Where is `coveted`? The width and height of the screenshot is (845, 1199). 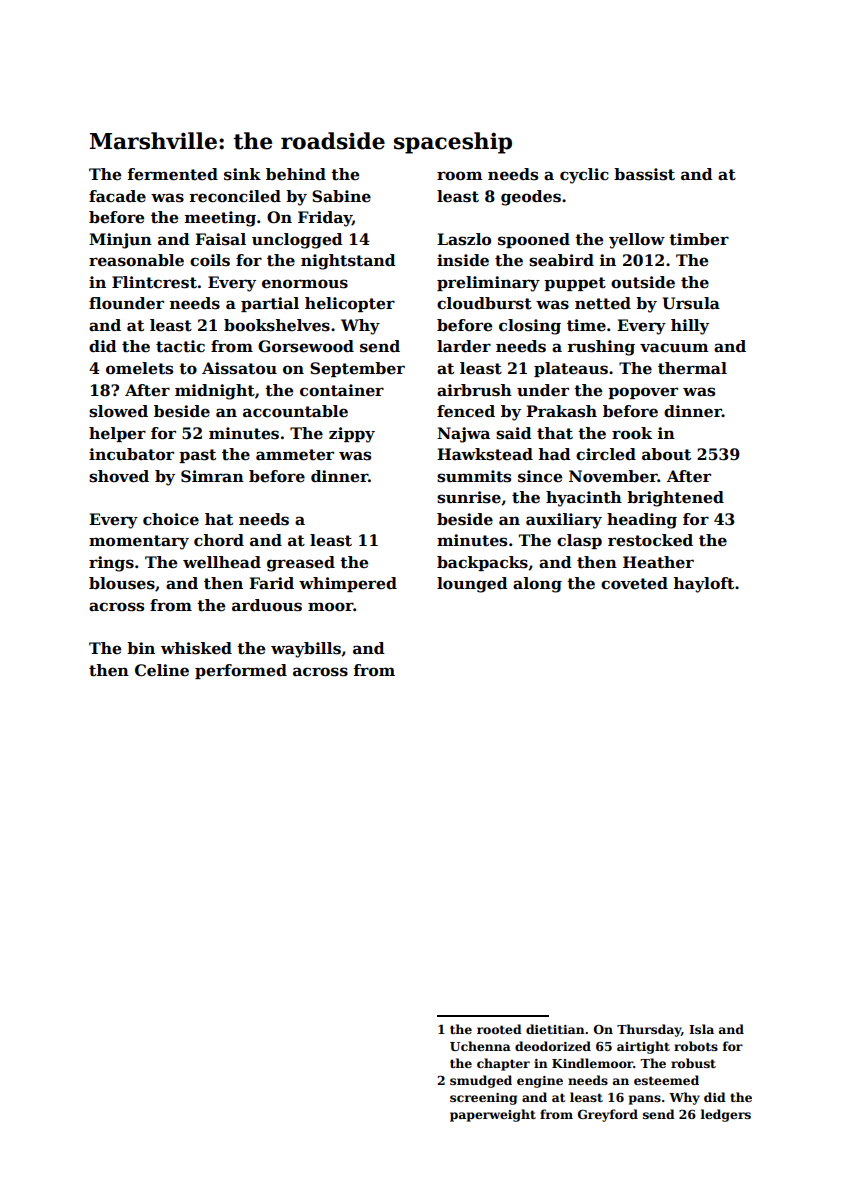 coveted is located at coordinates (634, 583).
